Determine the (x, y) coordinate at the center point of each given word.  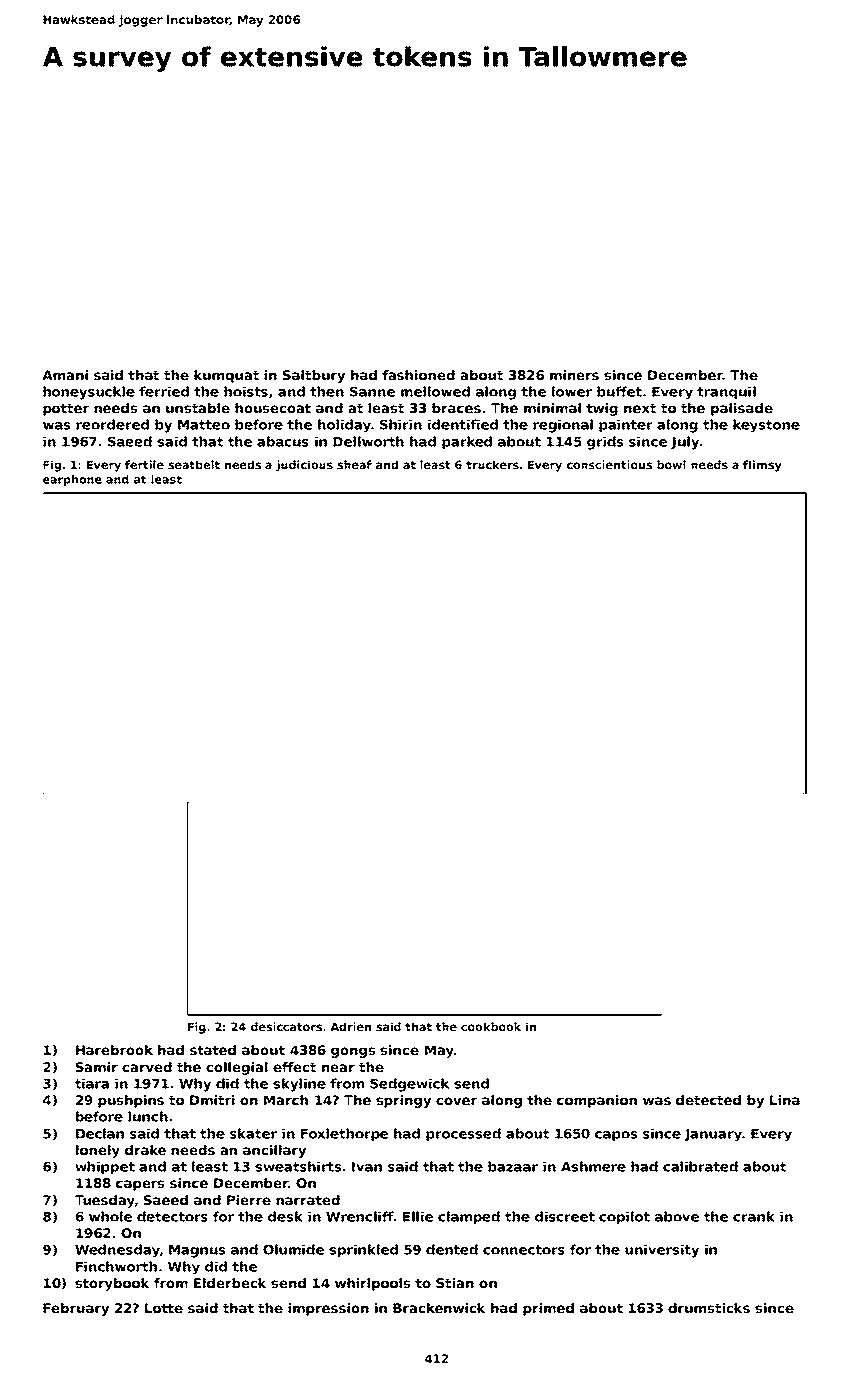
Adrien (351, 1026)
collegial (237, 1068)
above (677, 1216)
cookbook (491, 1026)
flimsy (762, 466)
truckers (492, 464)
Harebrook (114, 1050)
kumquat (226, 376)
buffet (619, 391)
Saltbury (314, 376)
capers (140, 1185)
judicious (304, 466)
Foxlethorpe (344, 1134)
